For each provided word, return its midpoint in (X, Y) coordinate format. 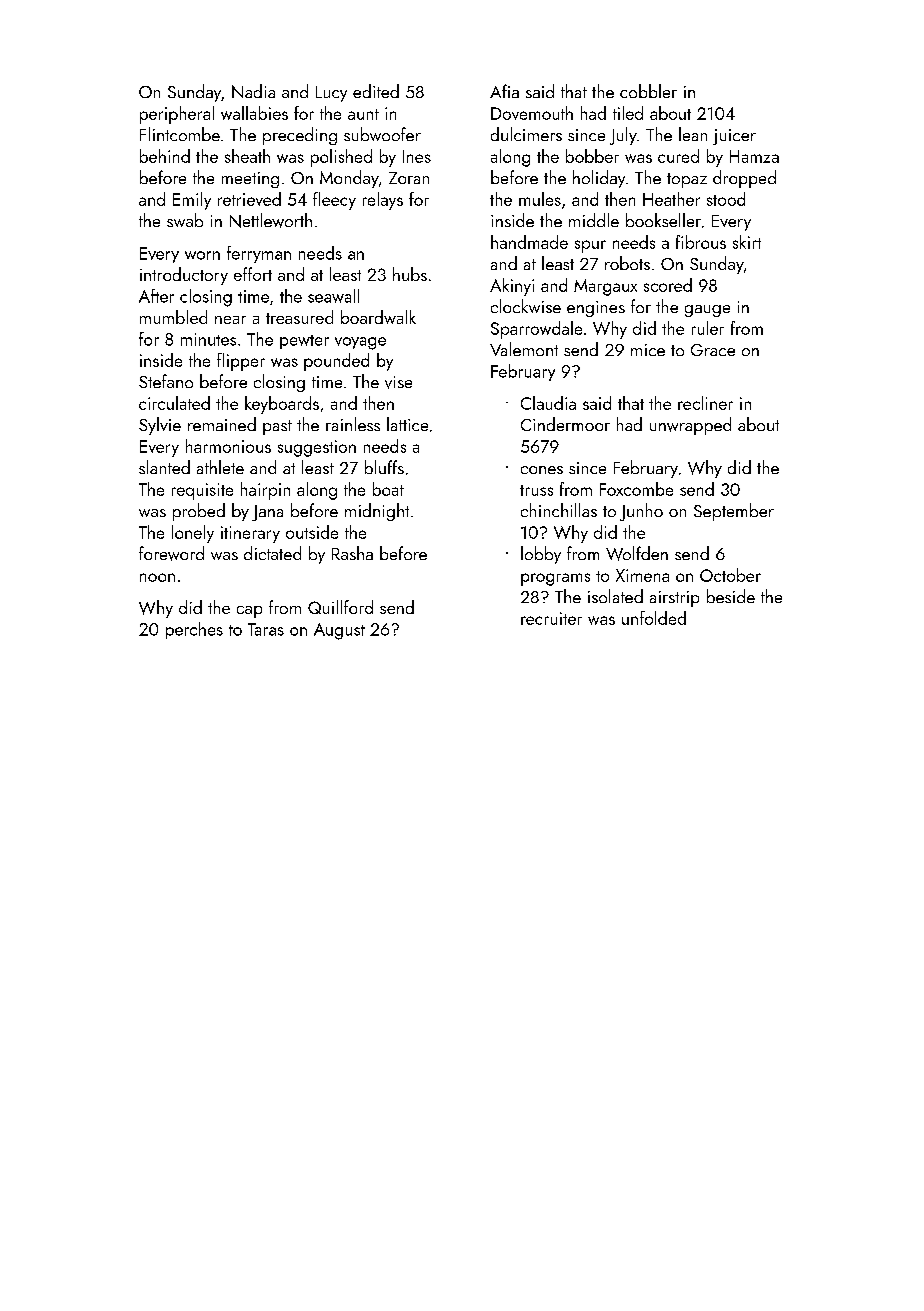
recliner (705, 403)
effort (253, 274)
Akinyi (512, 287)
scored (668, 285)
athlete (220, 467)
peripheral (177, 115)
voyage (360, 343)
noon (157, 577)
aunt (363, 114)
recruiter (551, 618)
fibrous (701, 242)
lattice (407, 424)
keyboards (282, 405)
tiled (628, 113)
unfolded (654, 618)
